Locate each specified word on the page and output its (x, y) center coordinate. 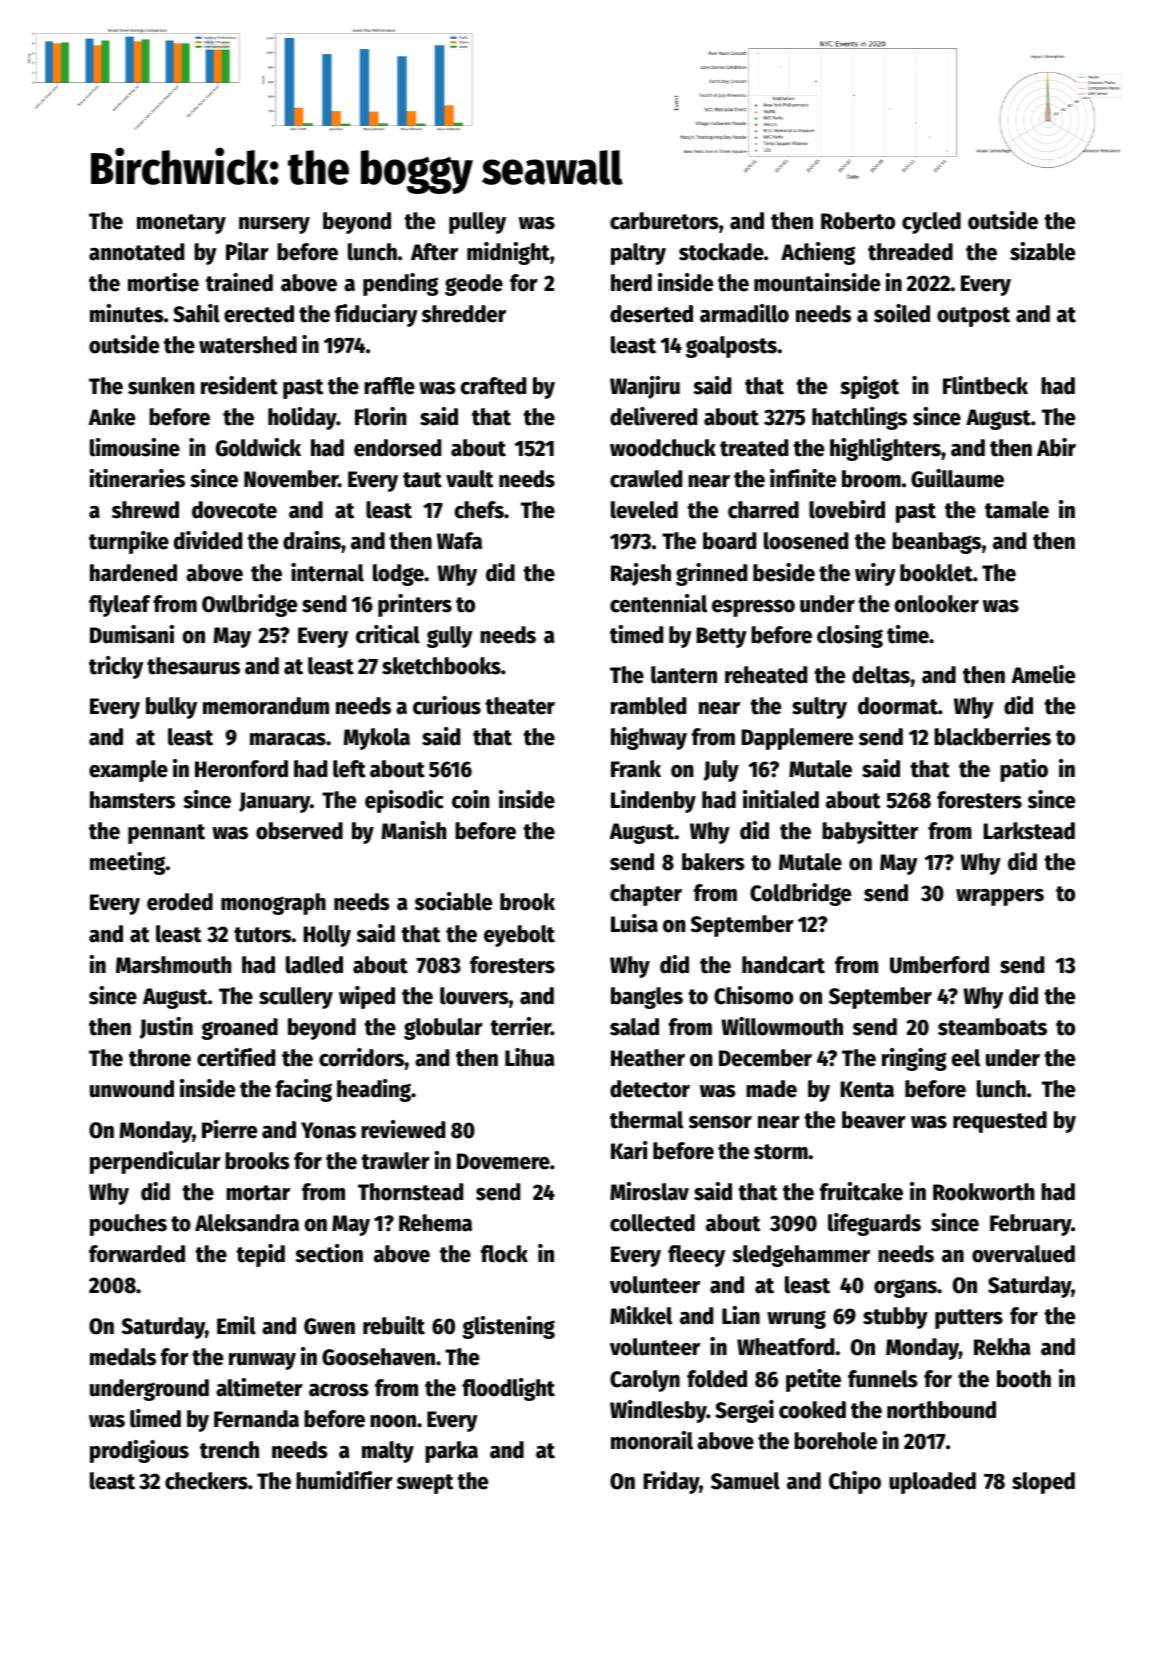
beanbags (936, 543)
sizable (1042, 251)
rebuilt (394, 1325)
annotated (136, 252)
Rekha (1002, 1347)
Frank (636, 769)
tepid (260, 1255)
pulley (477, 223)
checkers (206, 1481)
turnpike (129, 542)
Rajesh (641, 574)
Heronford (241, 769)
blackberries (992, 736)
